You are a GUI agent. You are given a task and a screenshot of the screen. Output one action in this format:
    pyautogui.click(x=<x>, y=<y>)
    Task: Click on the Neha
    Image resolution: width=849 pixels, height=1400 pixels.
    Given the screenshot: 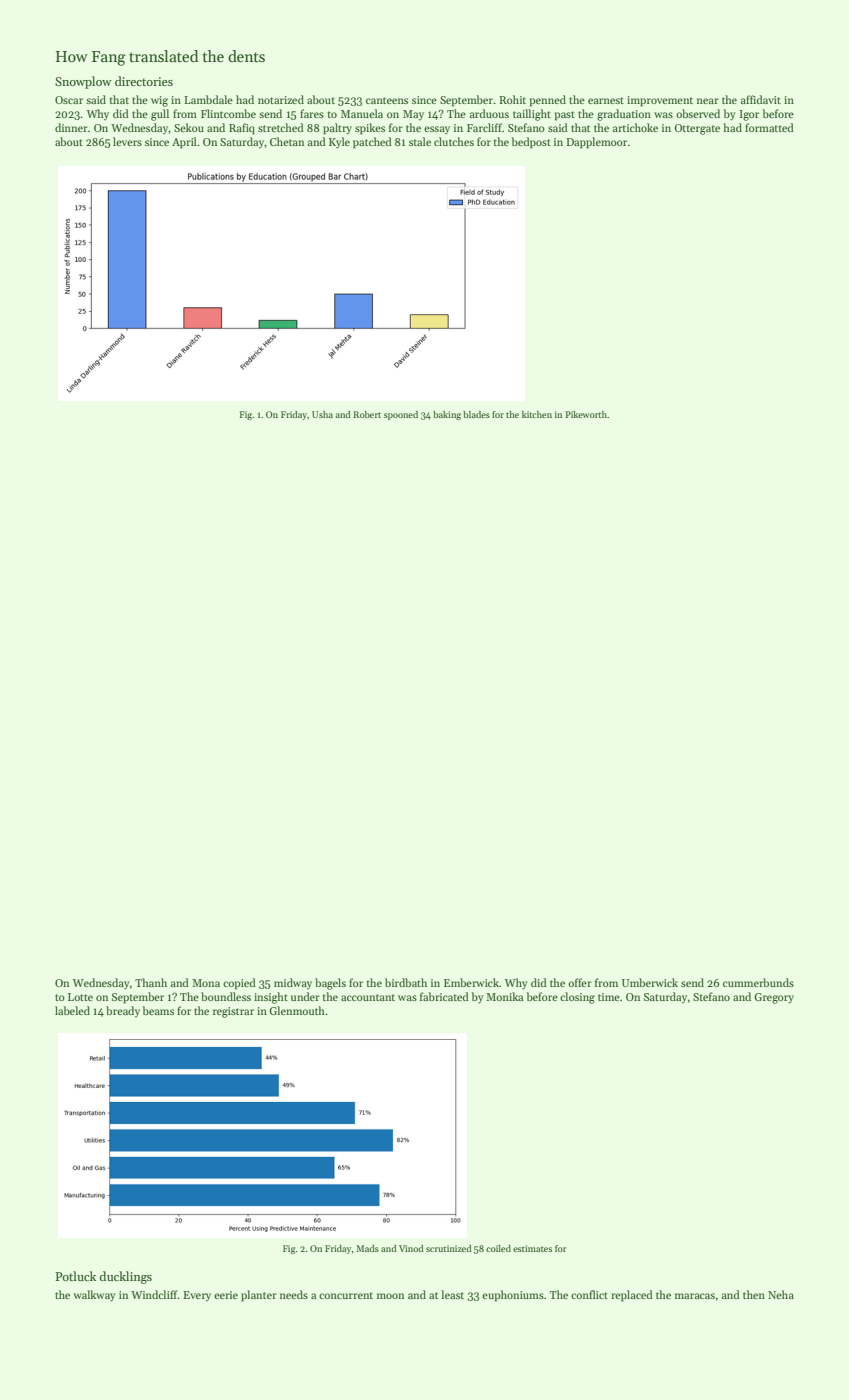 What is the action you would take?
    pyautogui.click(x=781, y=1294)
